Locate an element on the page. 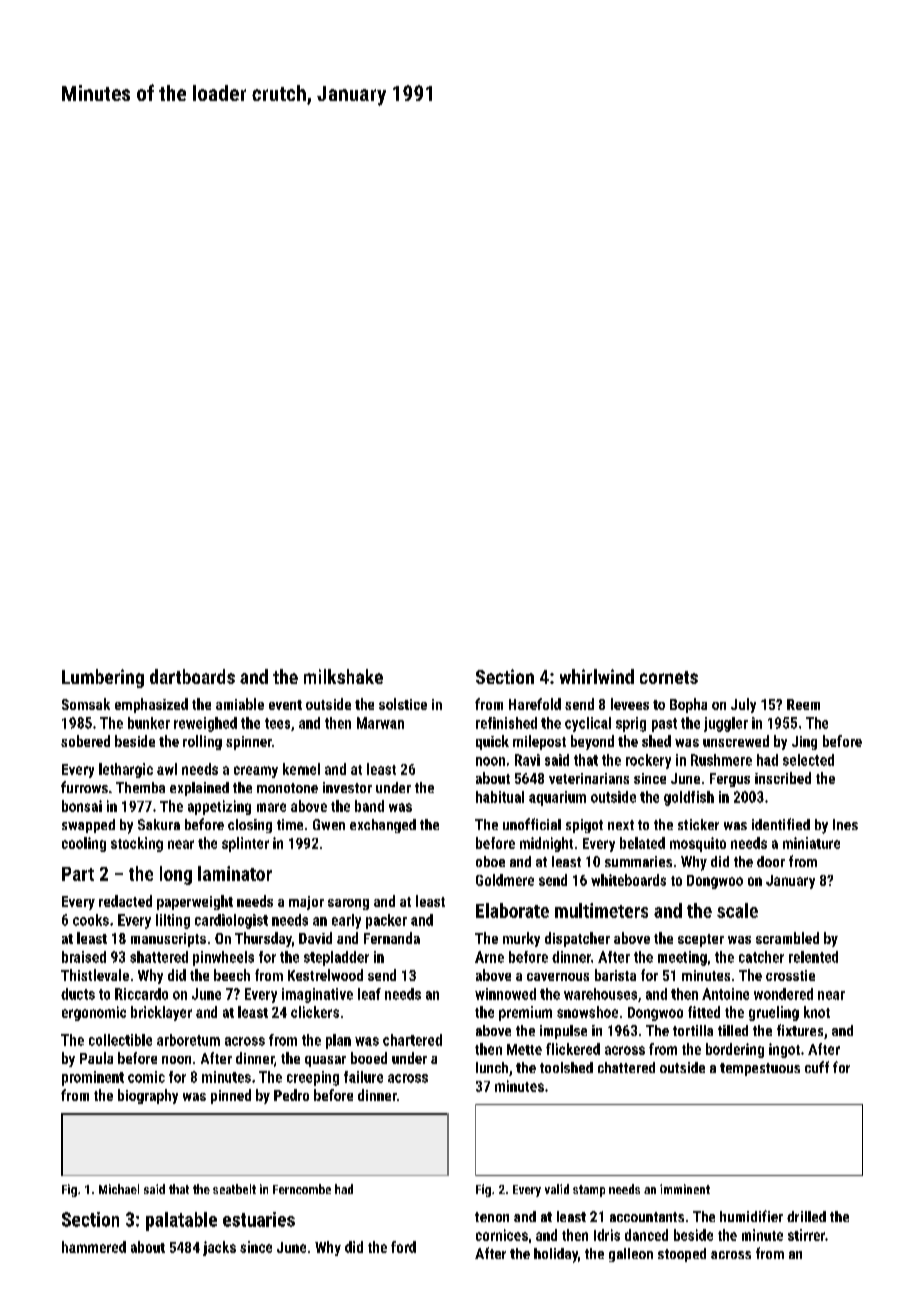 Image resolution: width=924 pixels, height=1308 pixels. jacks is located at coordinates (219, 1248).
